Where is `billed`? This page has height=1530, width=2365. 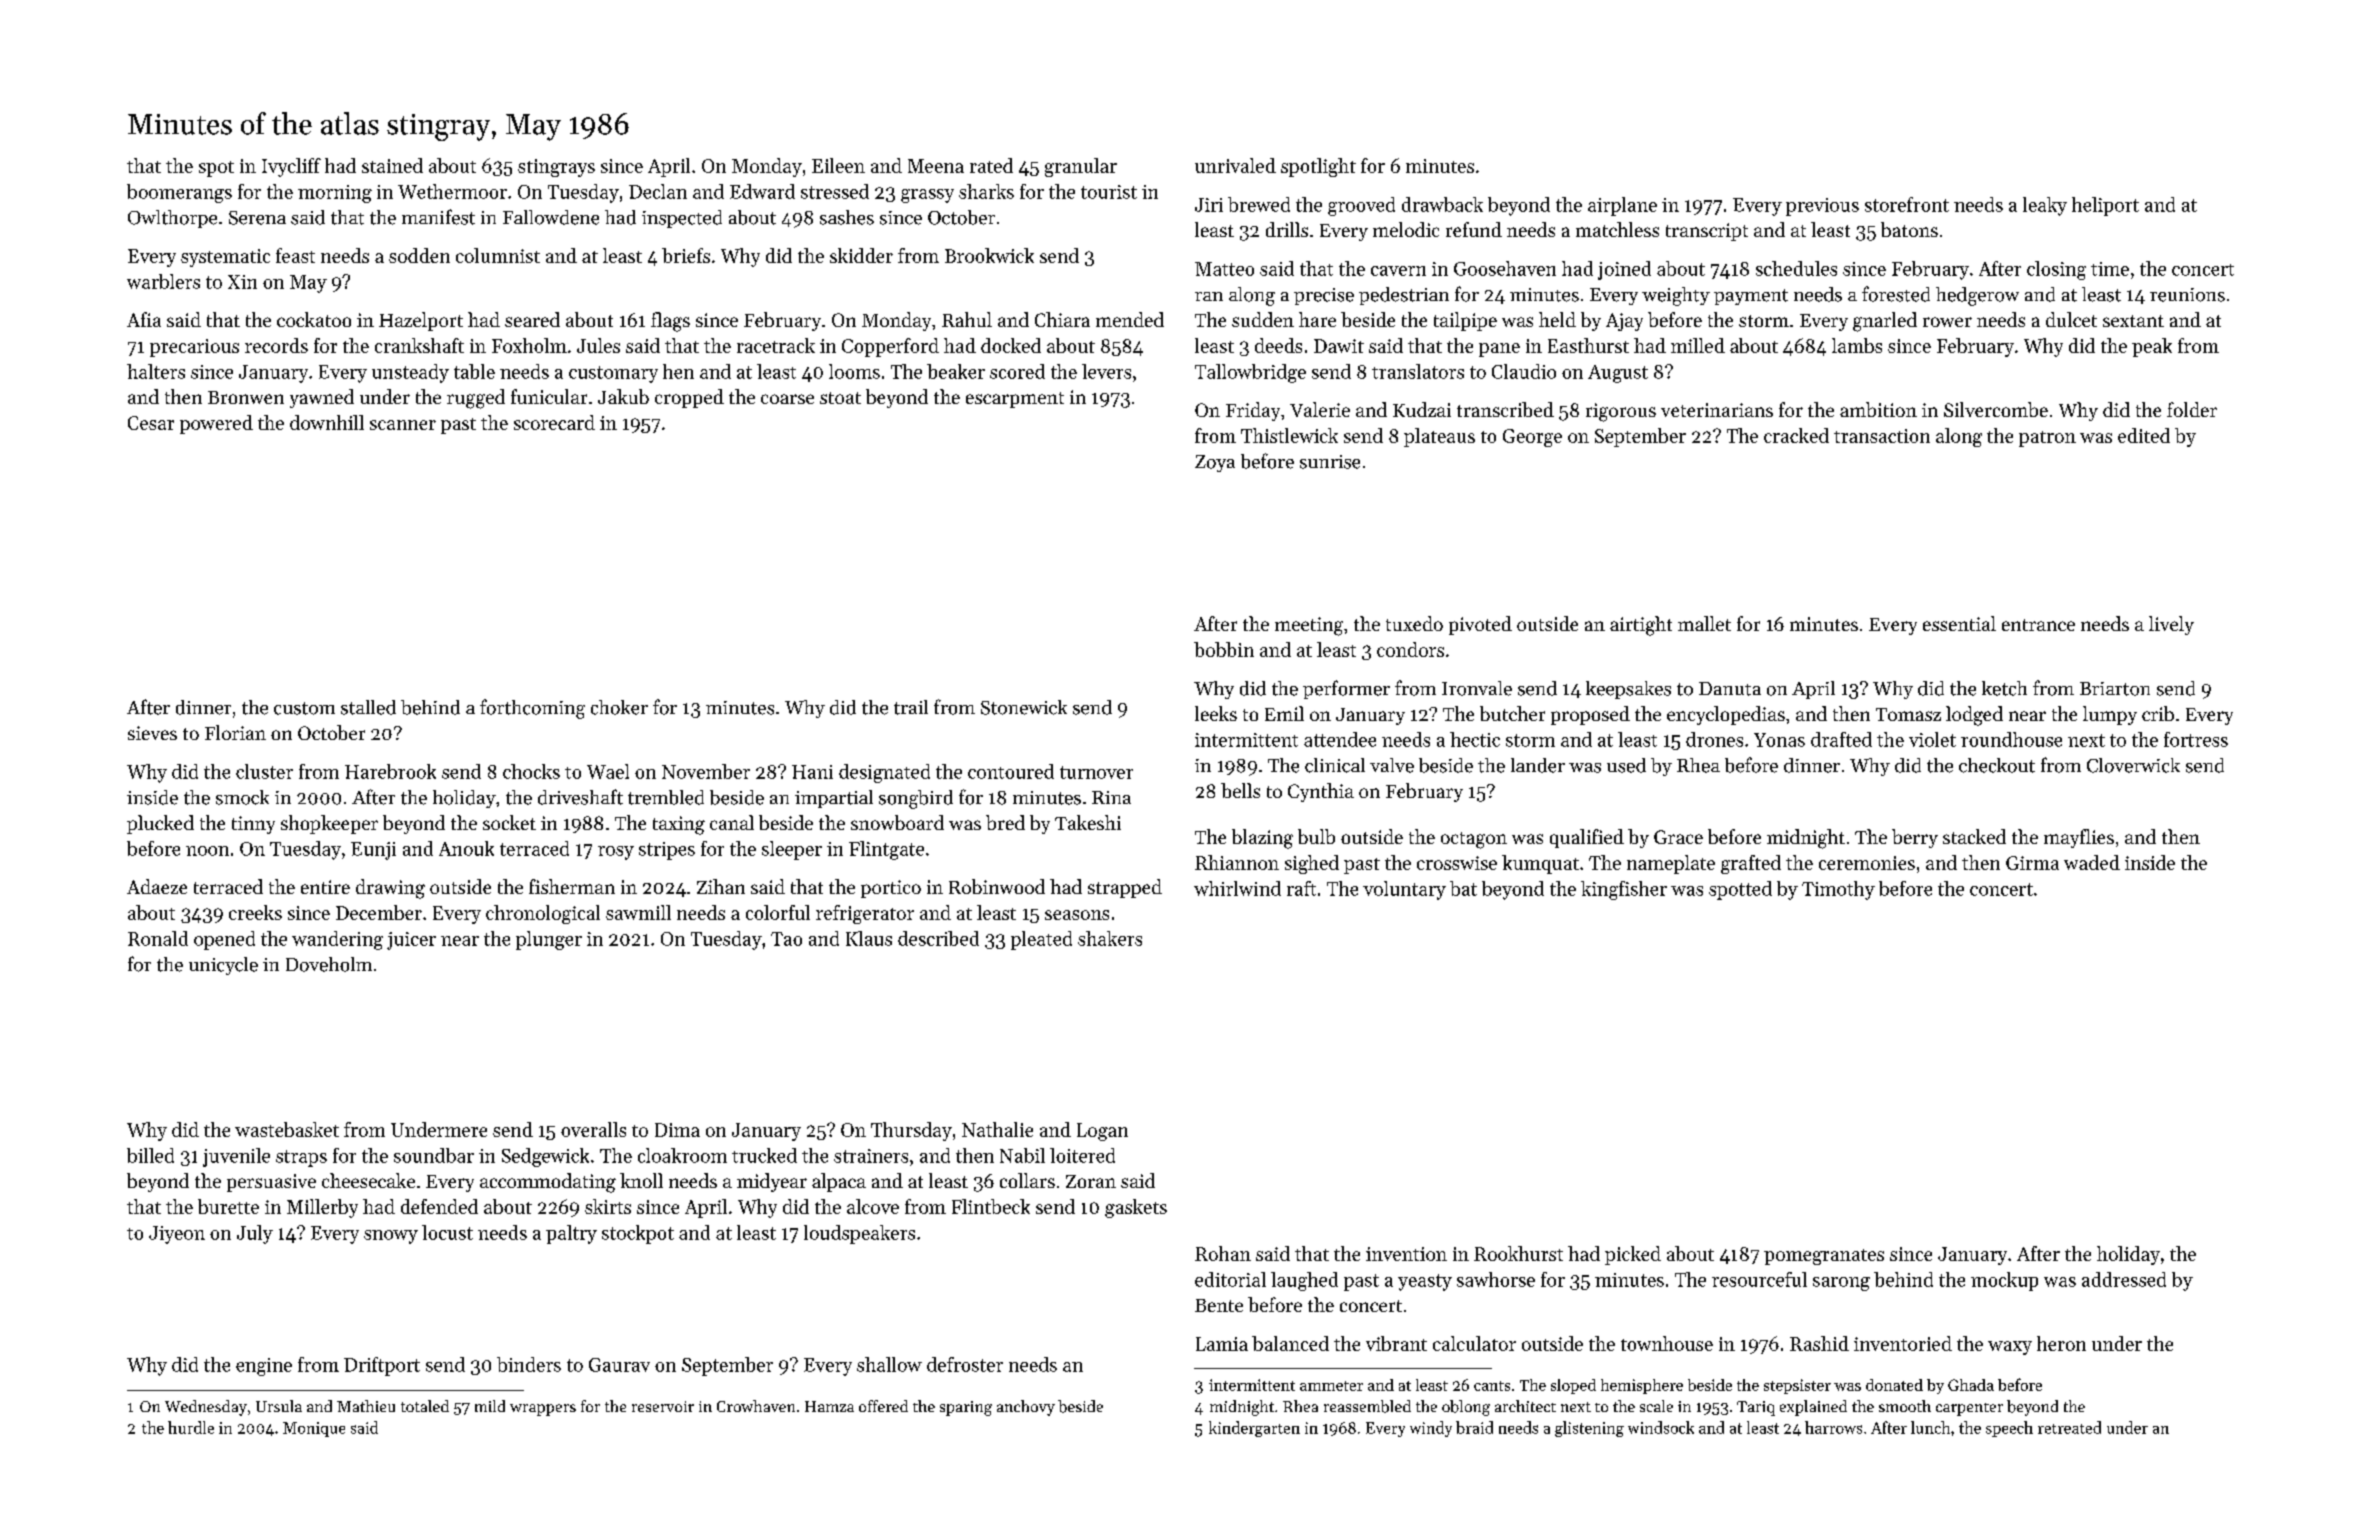 billed is located at coordinates (150, 1155).
